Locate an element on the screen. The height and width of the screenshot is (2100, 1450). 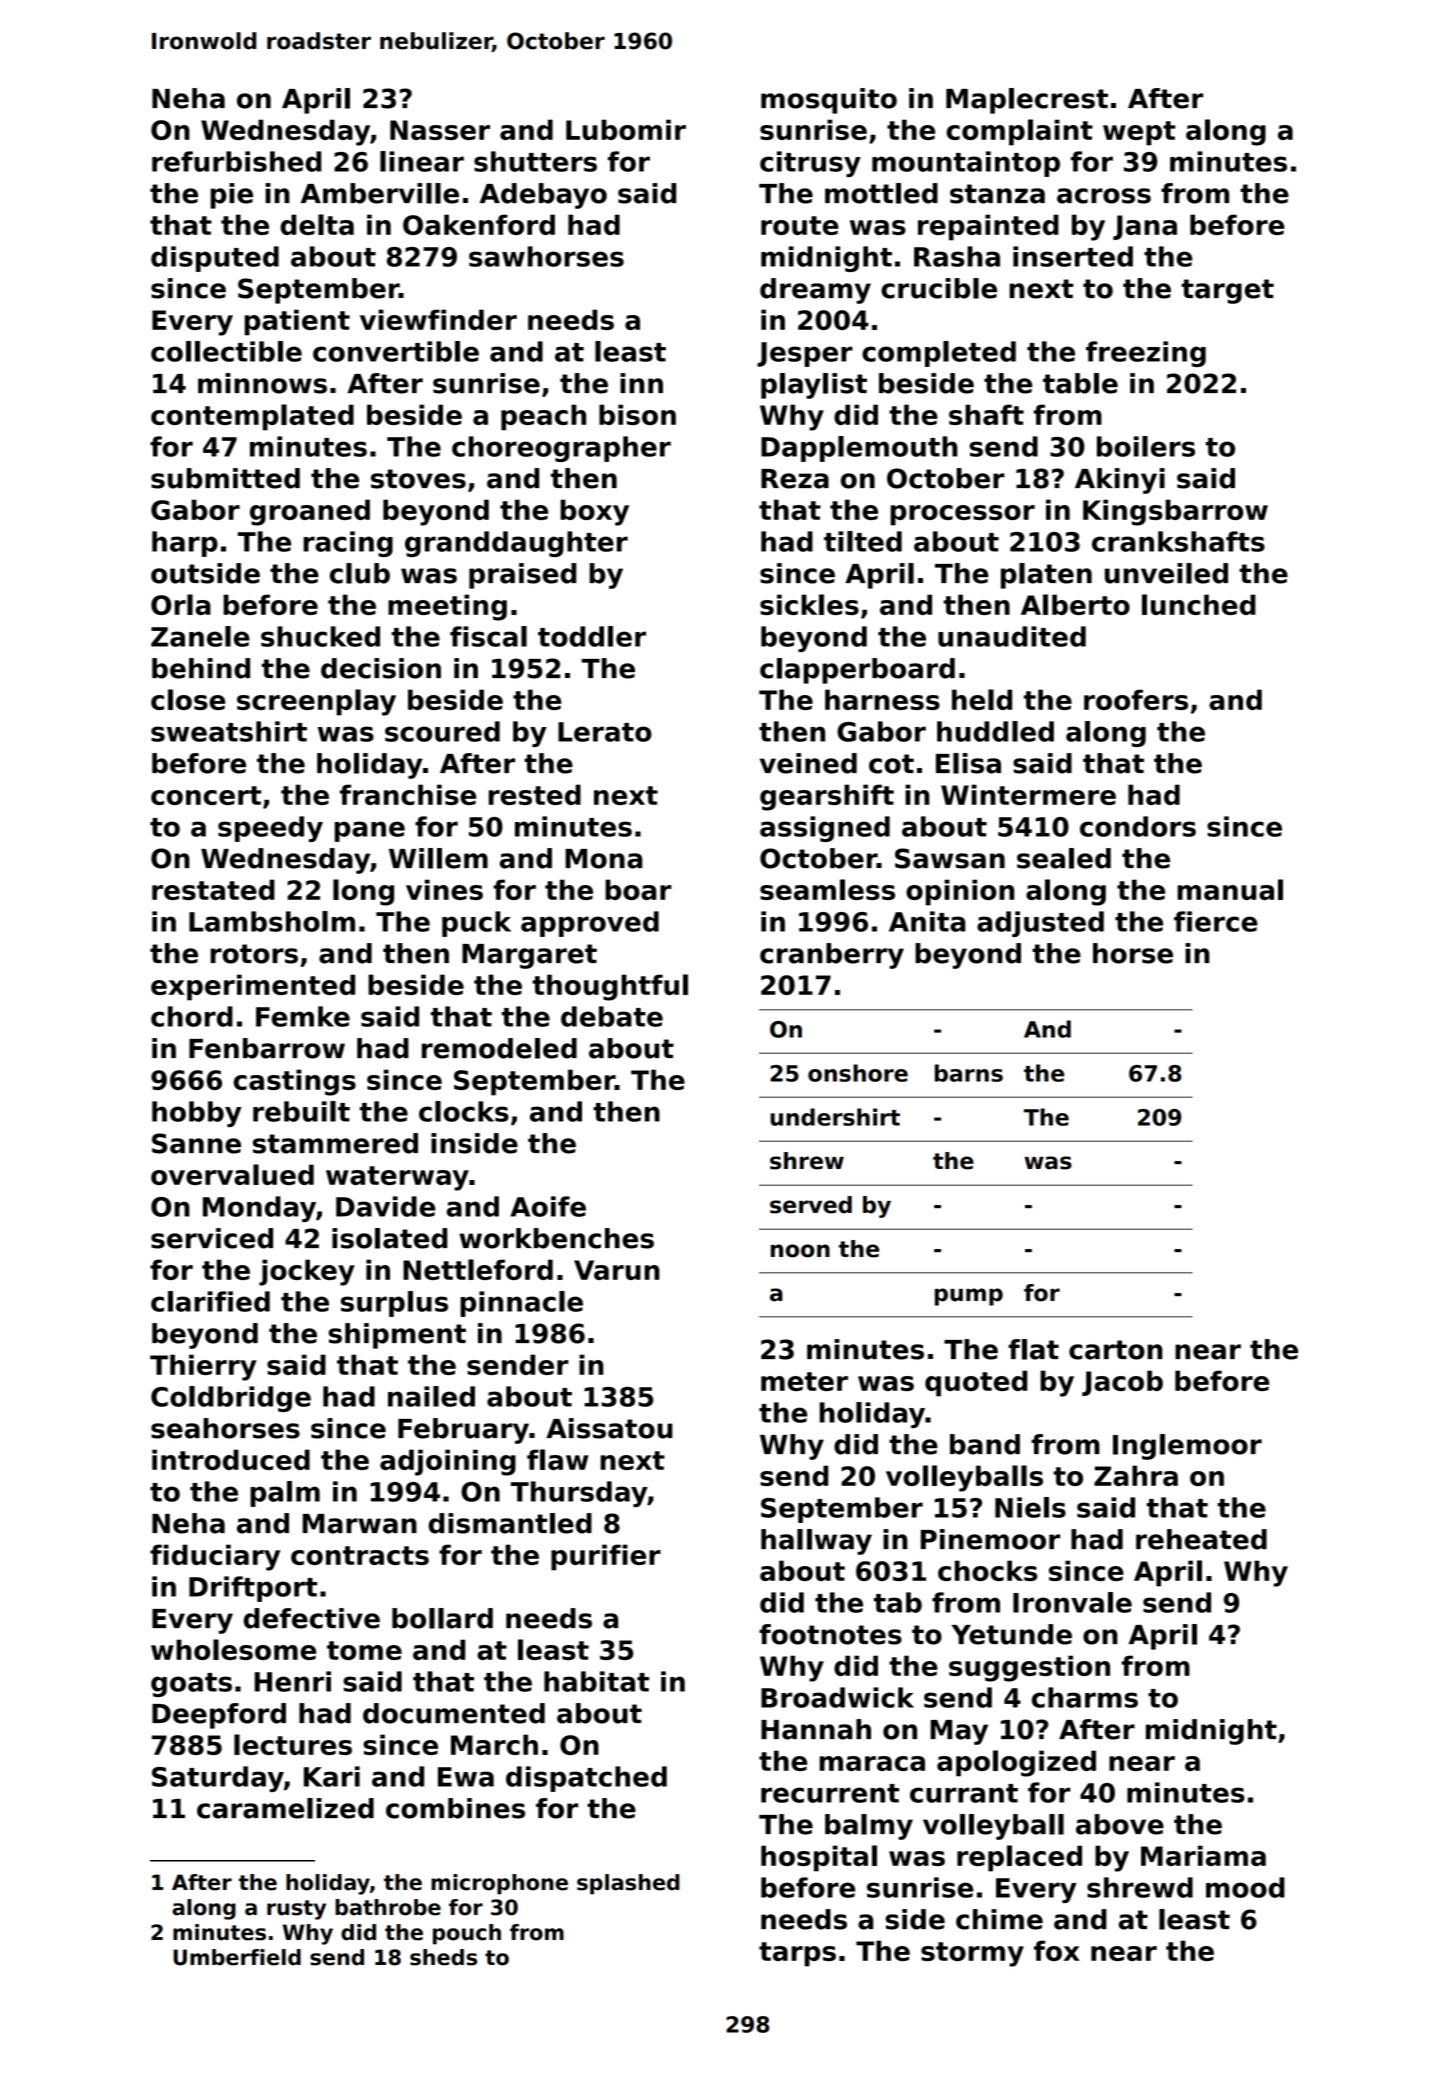
convertible is located at coordinates (396, 351).
